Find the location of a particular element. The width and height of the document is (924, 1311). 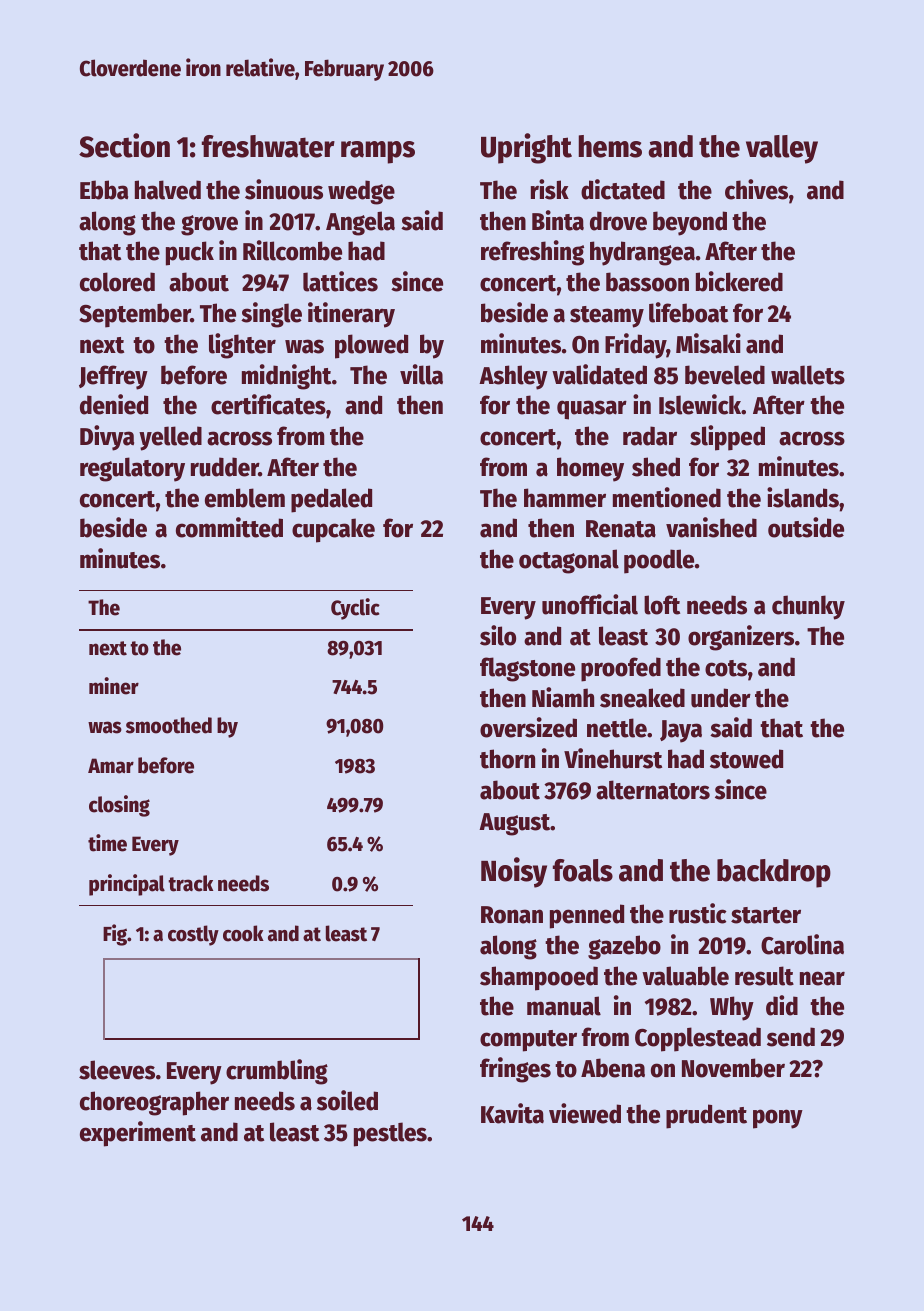

islands is located at coordinates (803, 497).
